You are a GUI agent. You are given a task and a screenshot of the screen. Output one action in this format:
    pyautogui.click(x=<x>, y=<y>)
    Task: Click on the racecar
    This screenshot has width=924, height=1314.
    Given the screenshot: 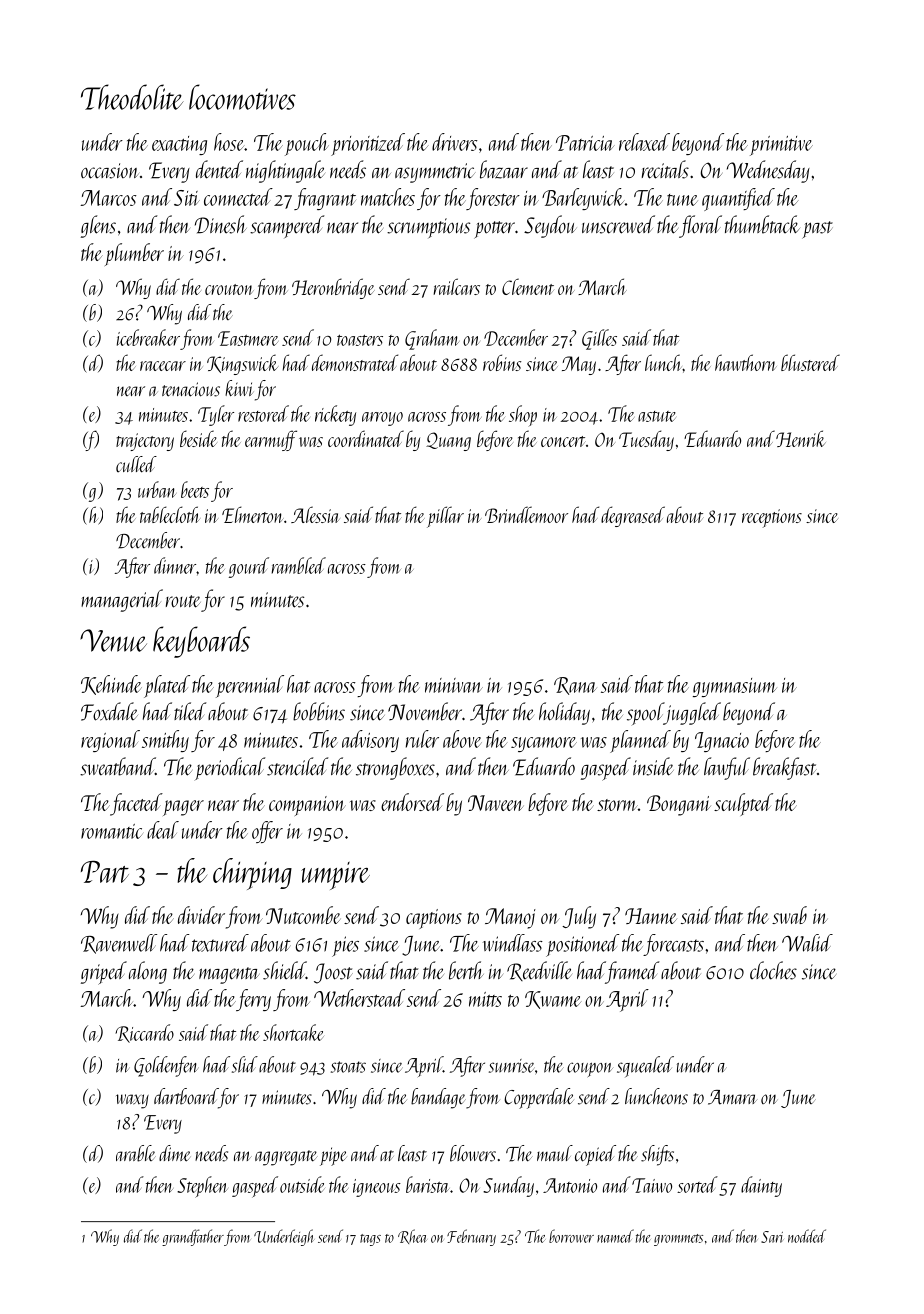 What is the action you would take?
    pyautogui.click(x=163, y=366)
